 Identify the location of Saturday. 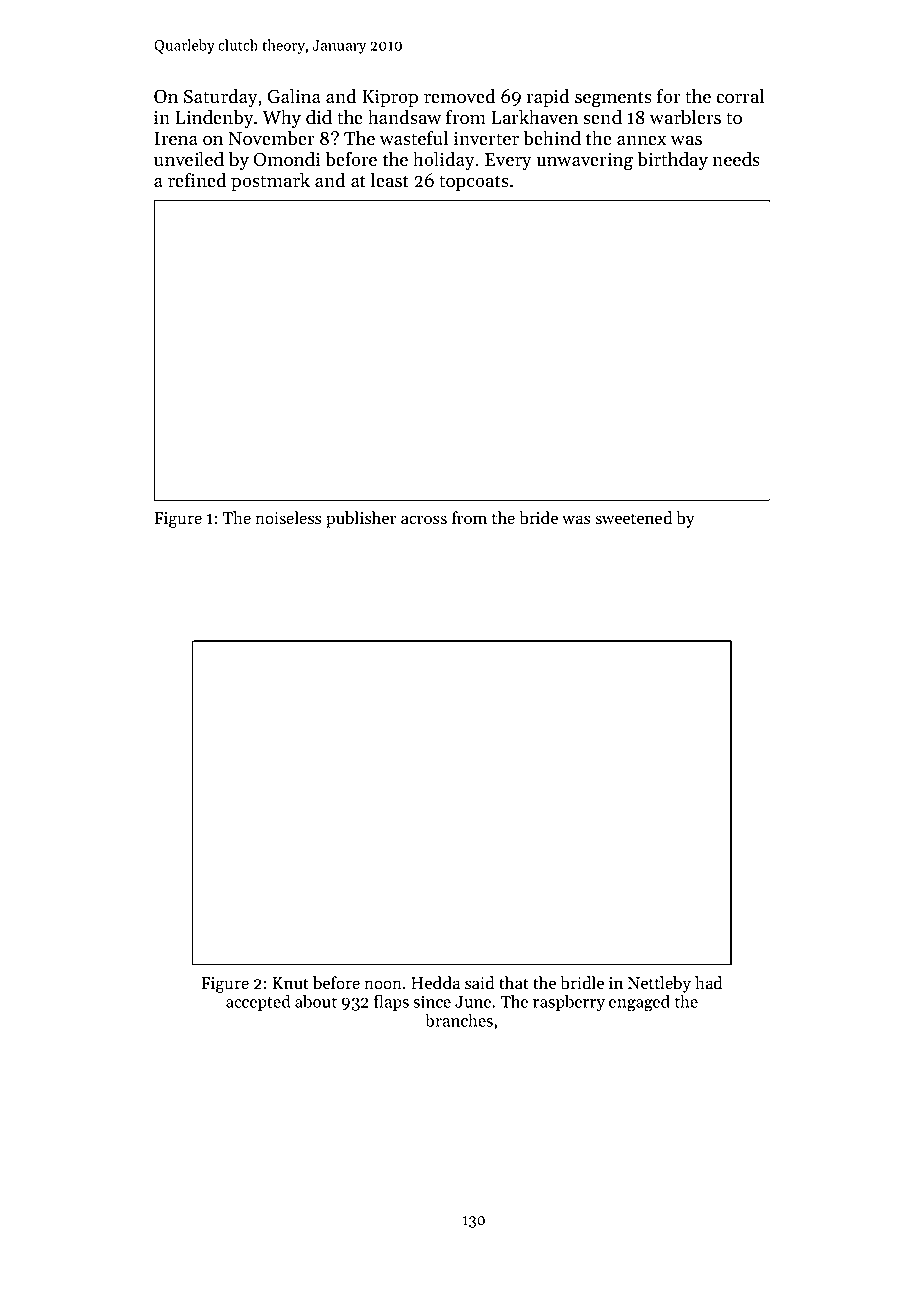
(221, 97).
